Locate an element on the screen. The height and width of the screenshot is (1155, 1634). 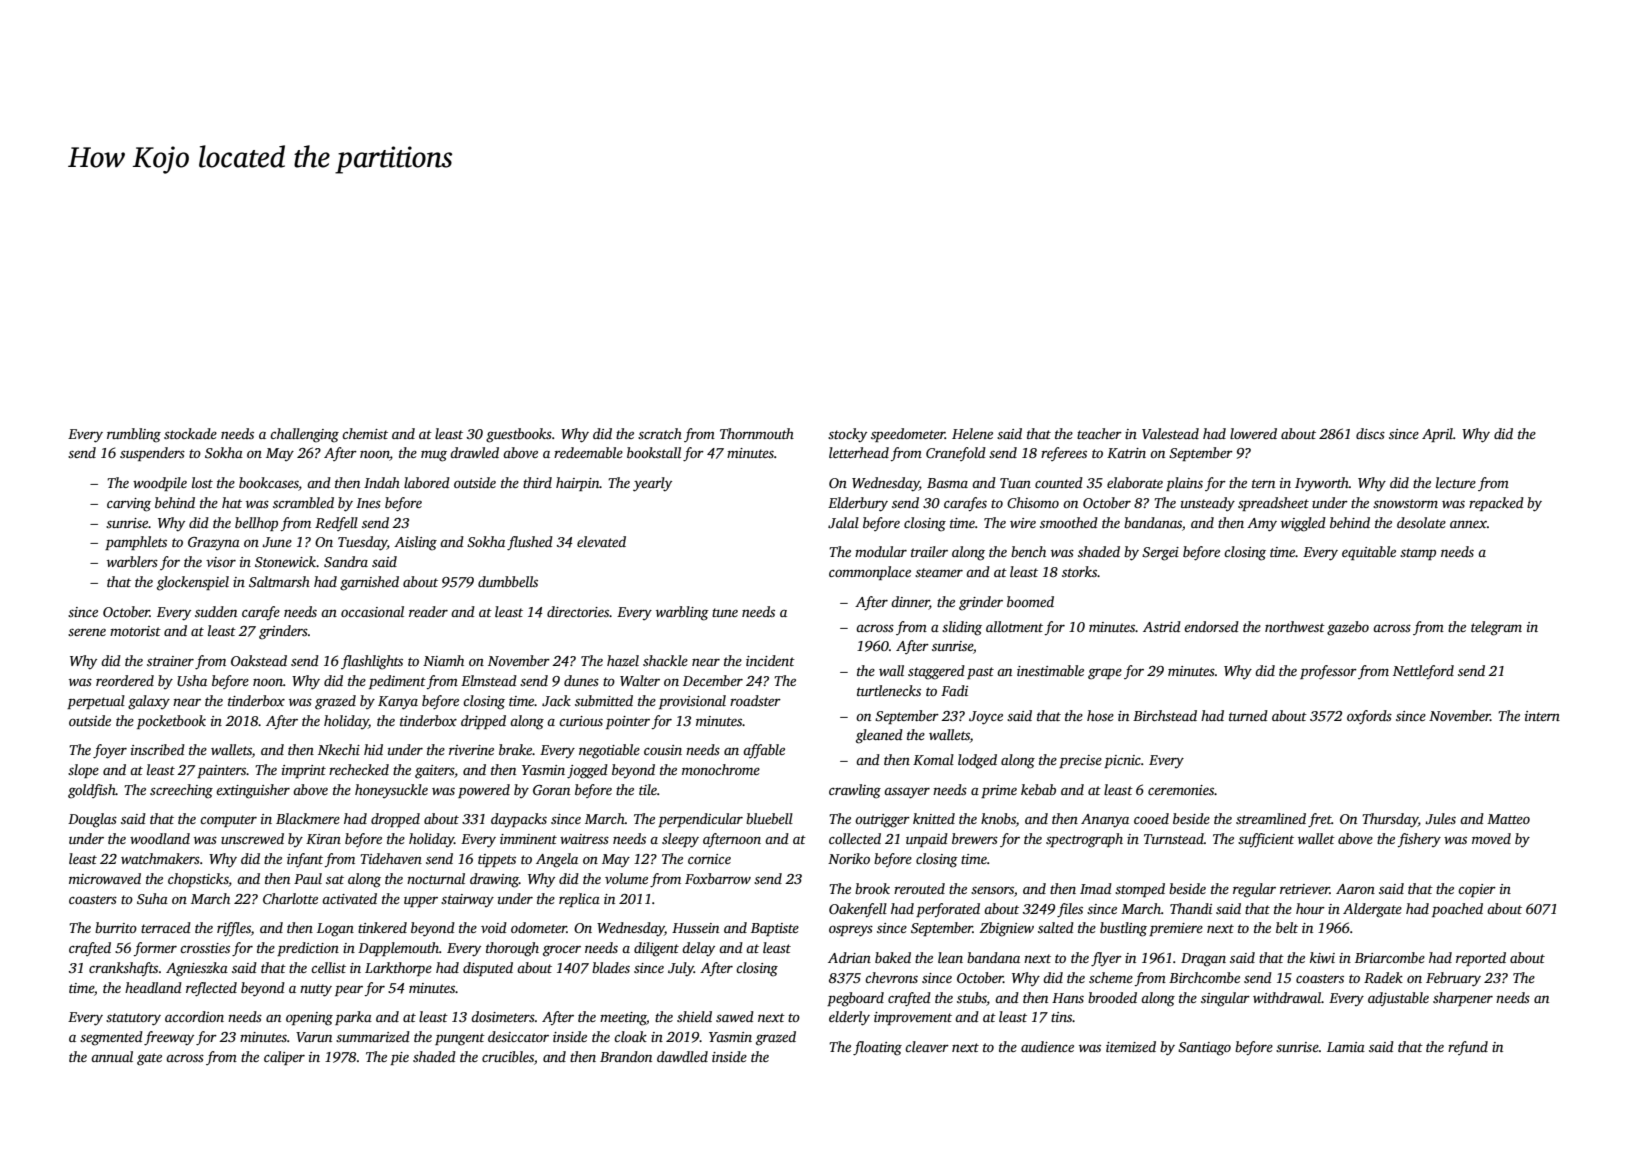
scrambled is located at coordinates (303, 502).
